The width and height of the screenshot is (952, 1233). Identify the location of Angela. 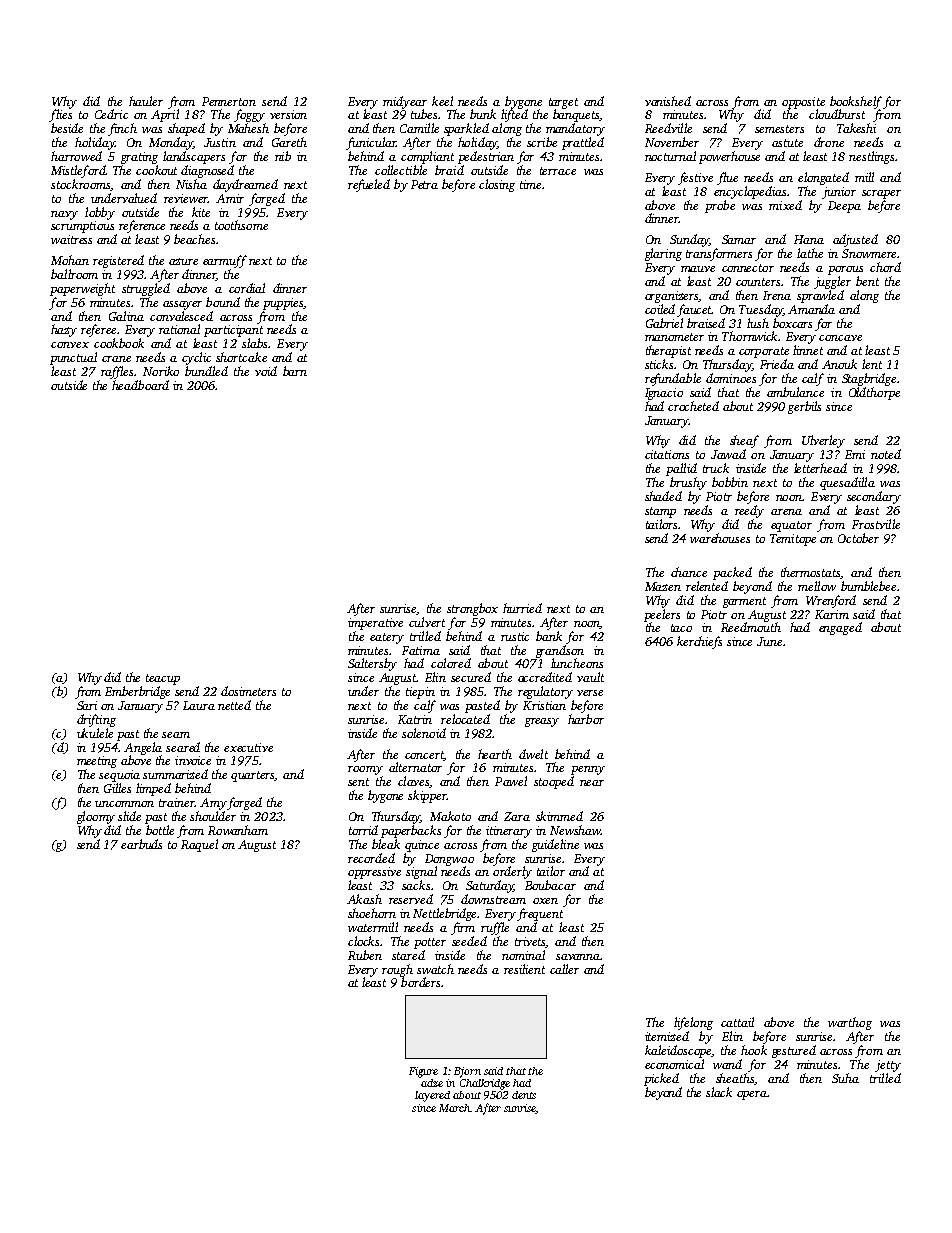
(143, 748).
